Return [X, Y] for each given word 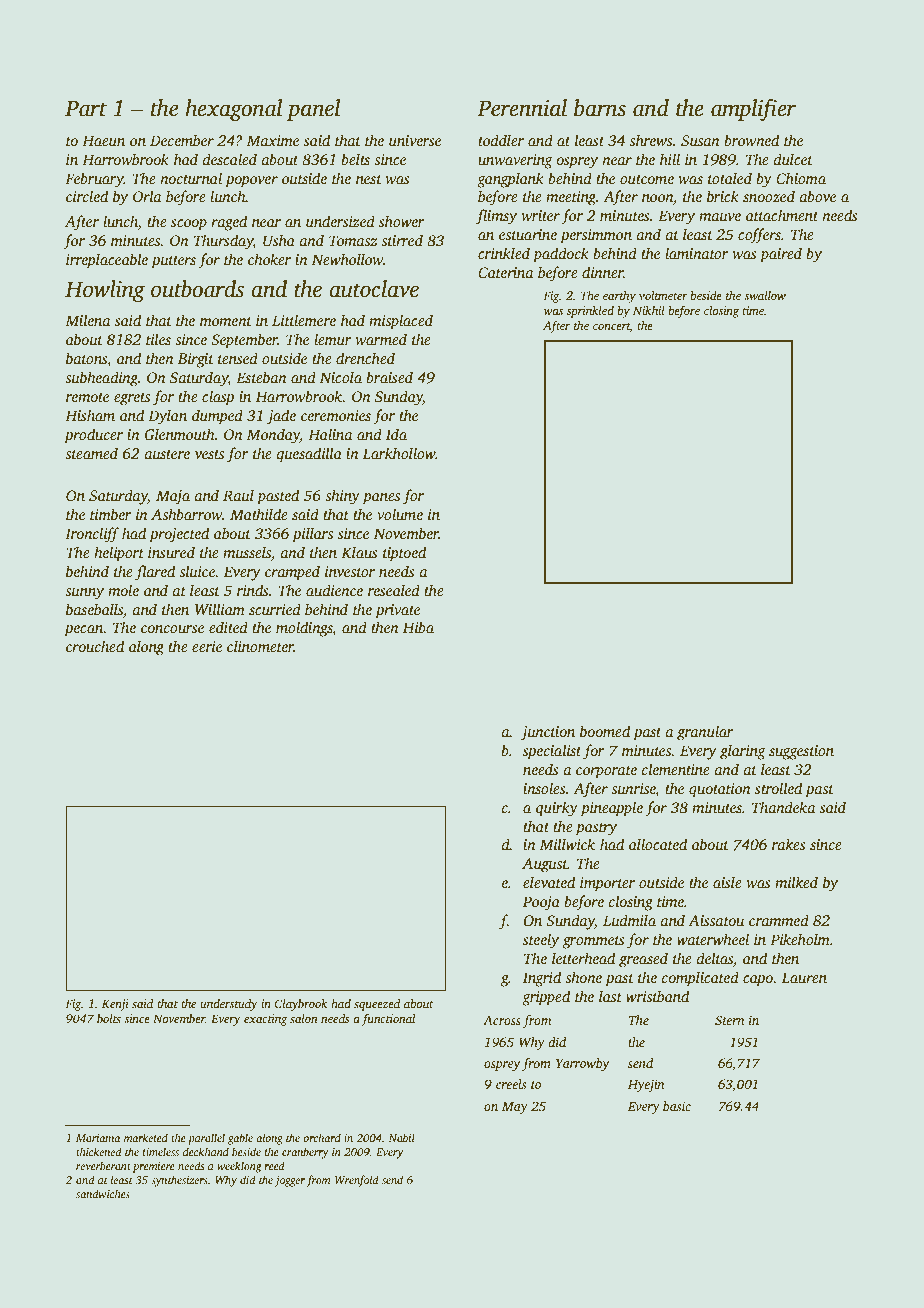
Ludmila [629, 920]
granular [705, 733]
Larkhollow [399, 453]
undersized [340, 221]
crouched [95, 646]
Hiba [418, 627]
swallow [765, 295]
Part [86, 108]
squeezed [377, 1005]
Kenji [115, 1005]
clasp [218, 398]
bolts [109, 1018]
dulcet [793, 159]
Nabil [401, 1137]
